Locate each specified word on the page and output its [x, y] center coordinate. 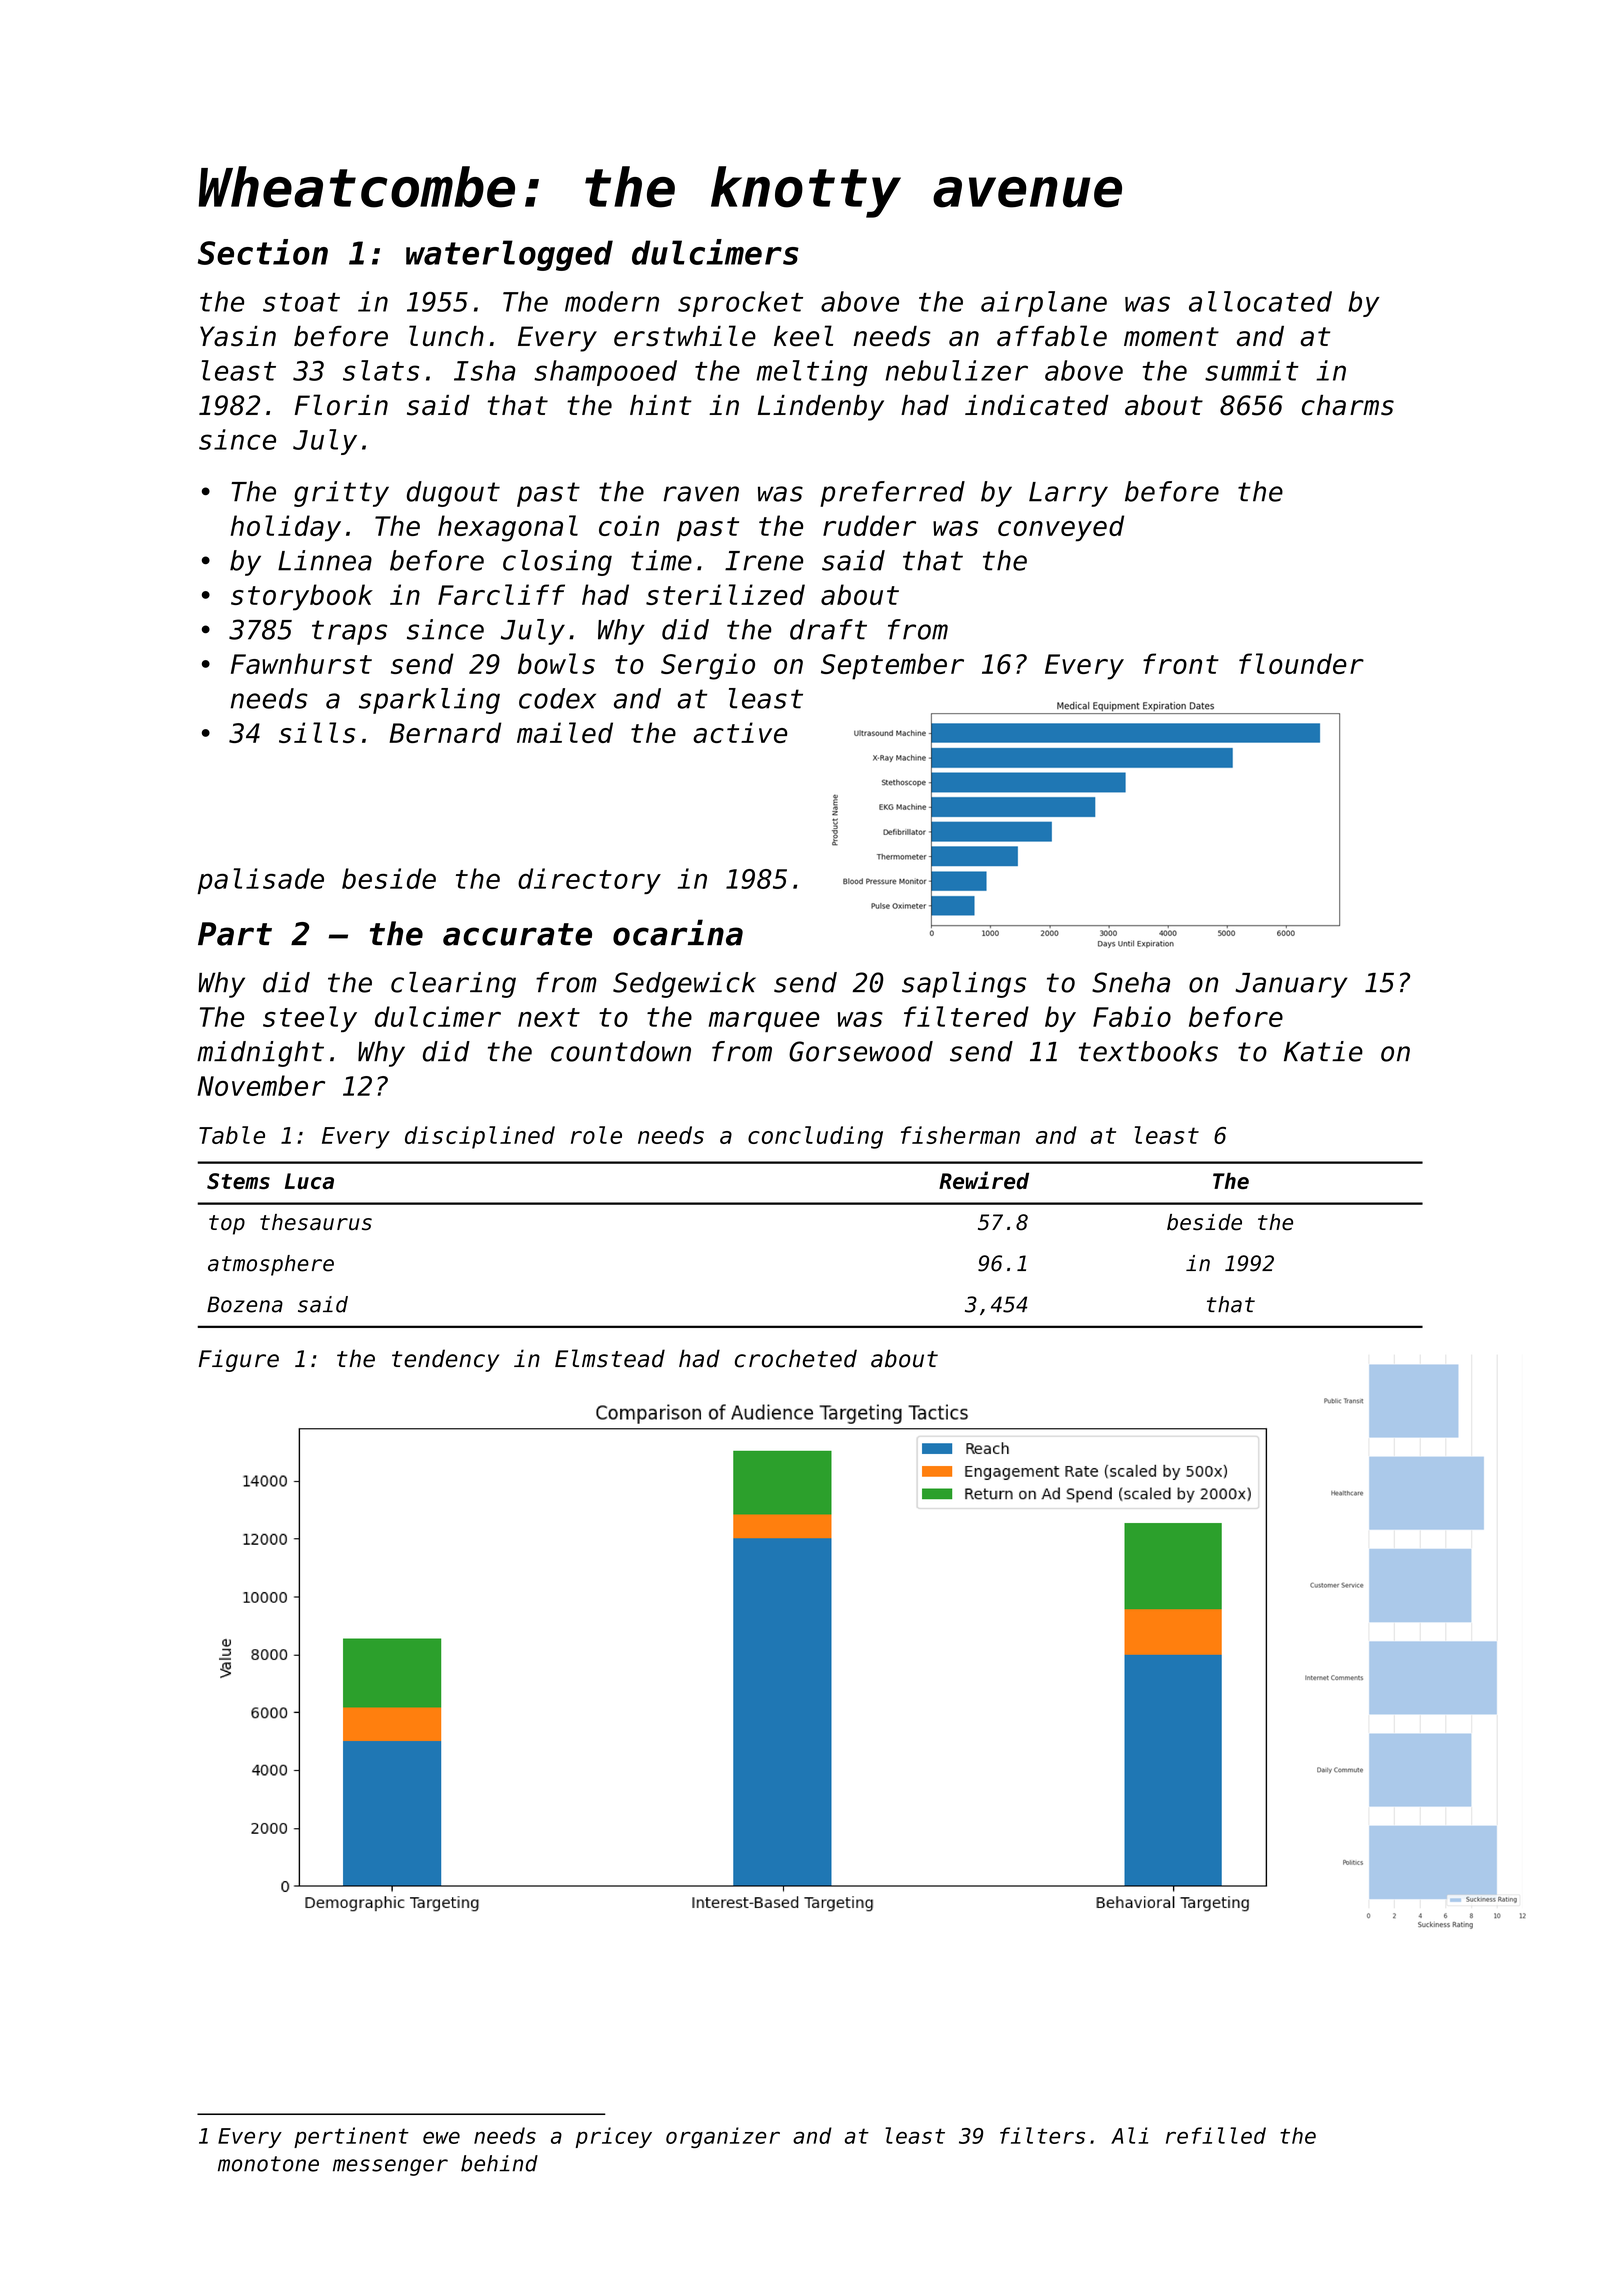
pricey [614, 2137]
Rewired [984, 1180]
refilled [1216, 2135]
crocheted [796, 1358]
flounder [1301, 663]
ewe [441, 2137]
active [740, 732]
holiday [286, 528]
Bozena [245, 1304]
